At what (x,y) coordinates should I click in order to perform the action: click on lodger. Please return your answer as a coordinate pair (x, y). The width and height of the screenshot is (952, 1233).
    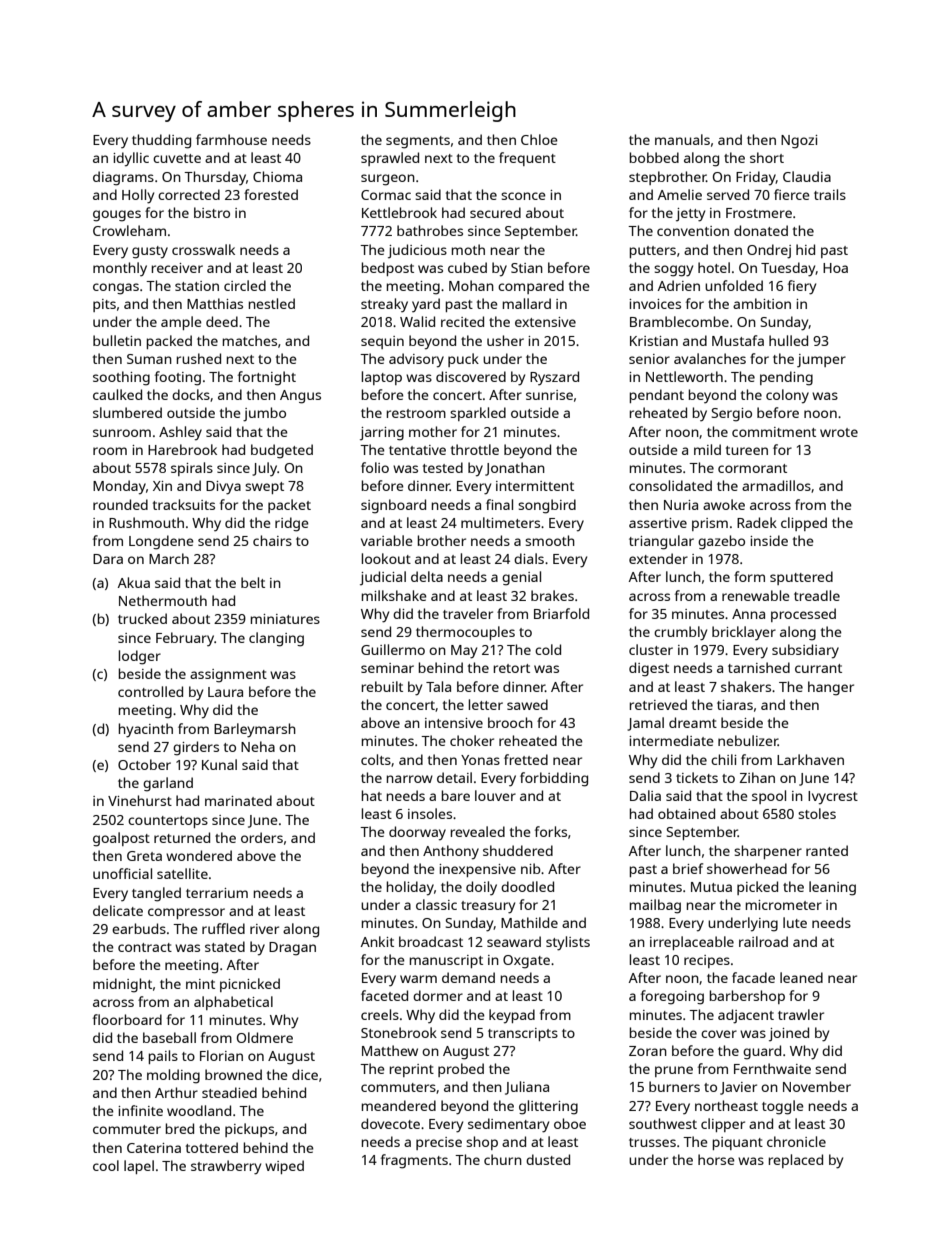
    Looking at the image, I should click on (140, 657).
